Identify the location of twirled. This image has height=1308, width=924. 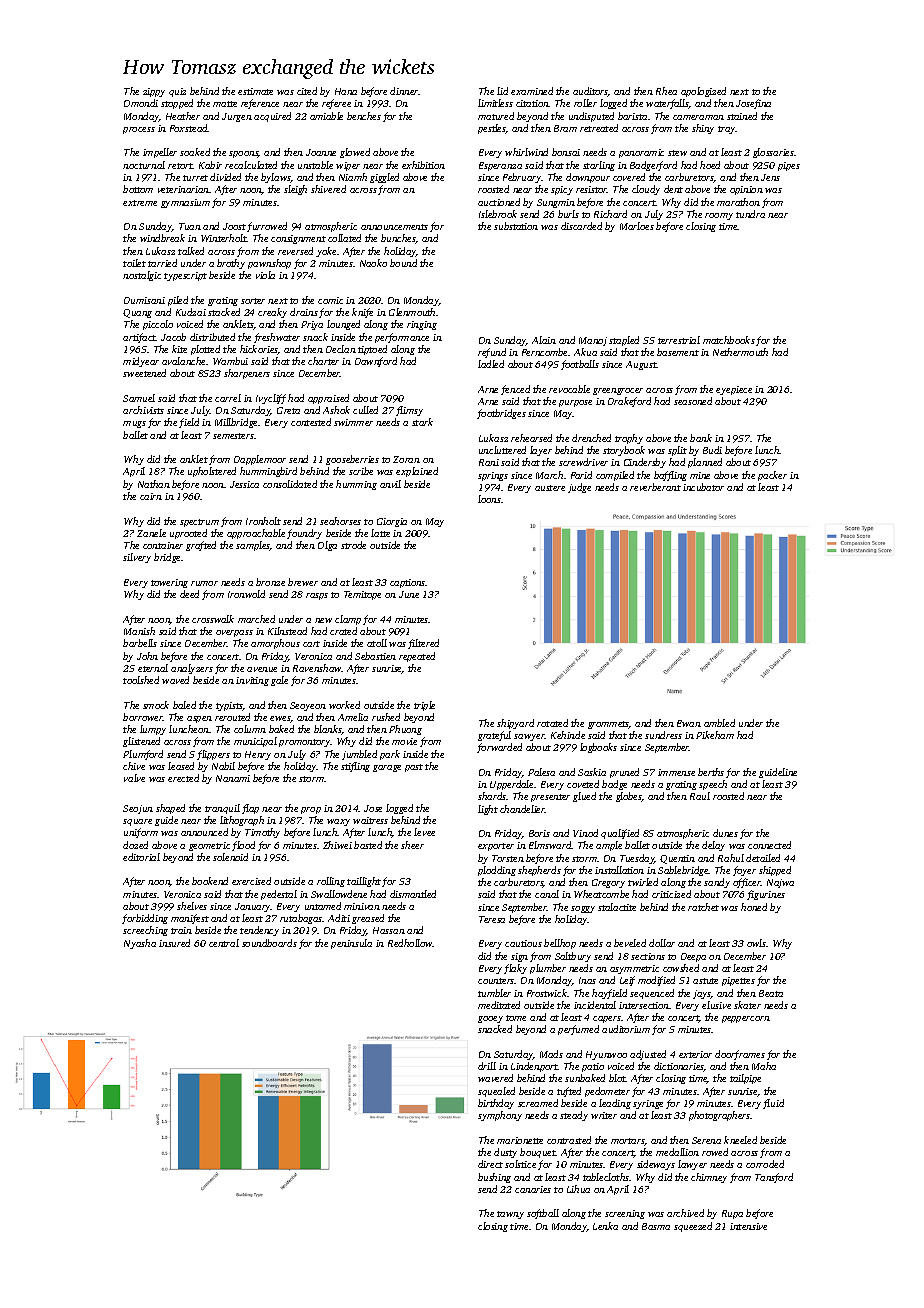
(643, 882).
